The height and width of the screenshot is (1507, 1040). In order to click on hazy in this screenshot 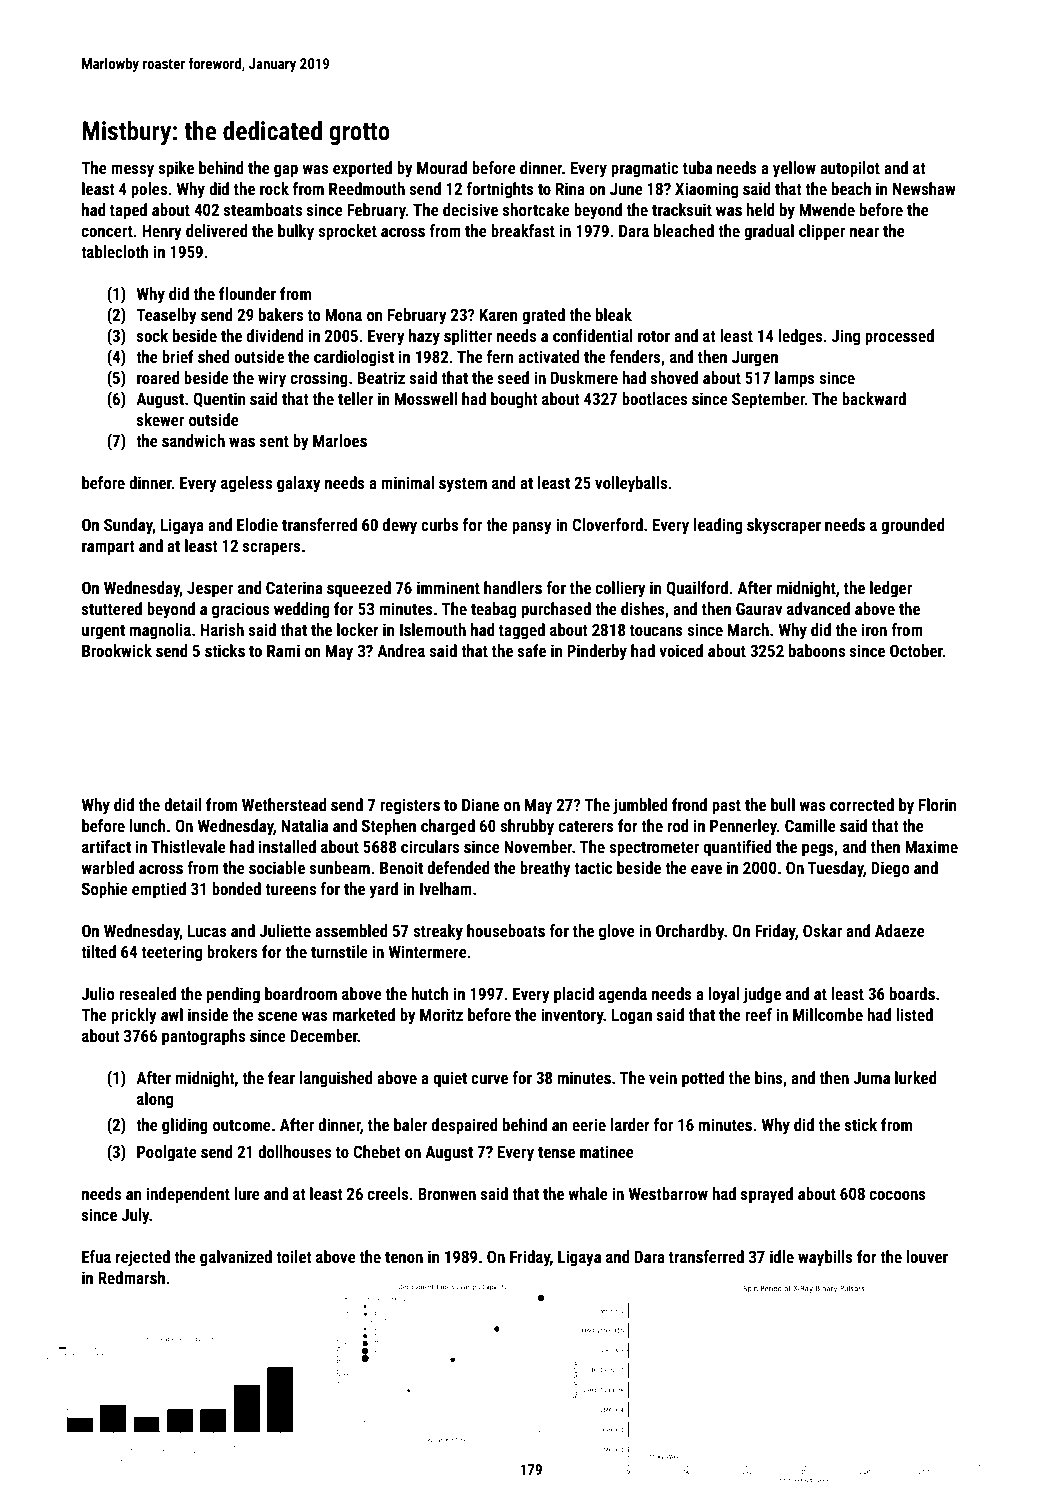, I will do `click(424, 337)`.
